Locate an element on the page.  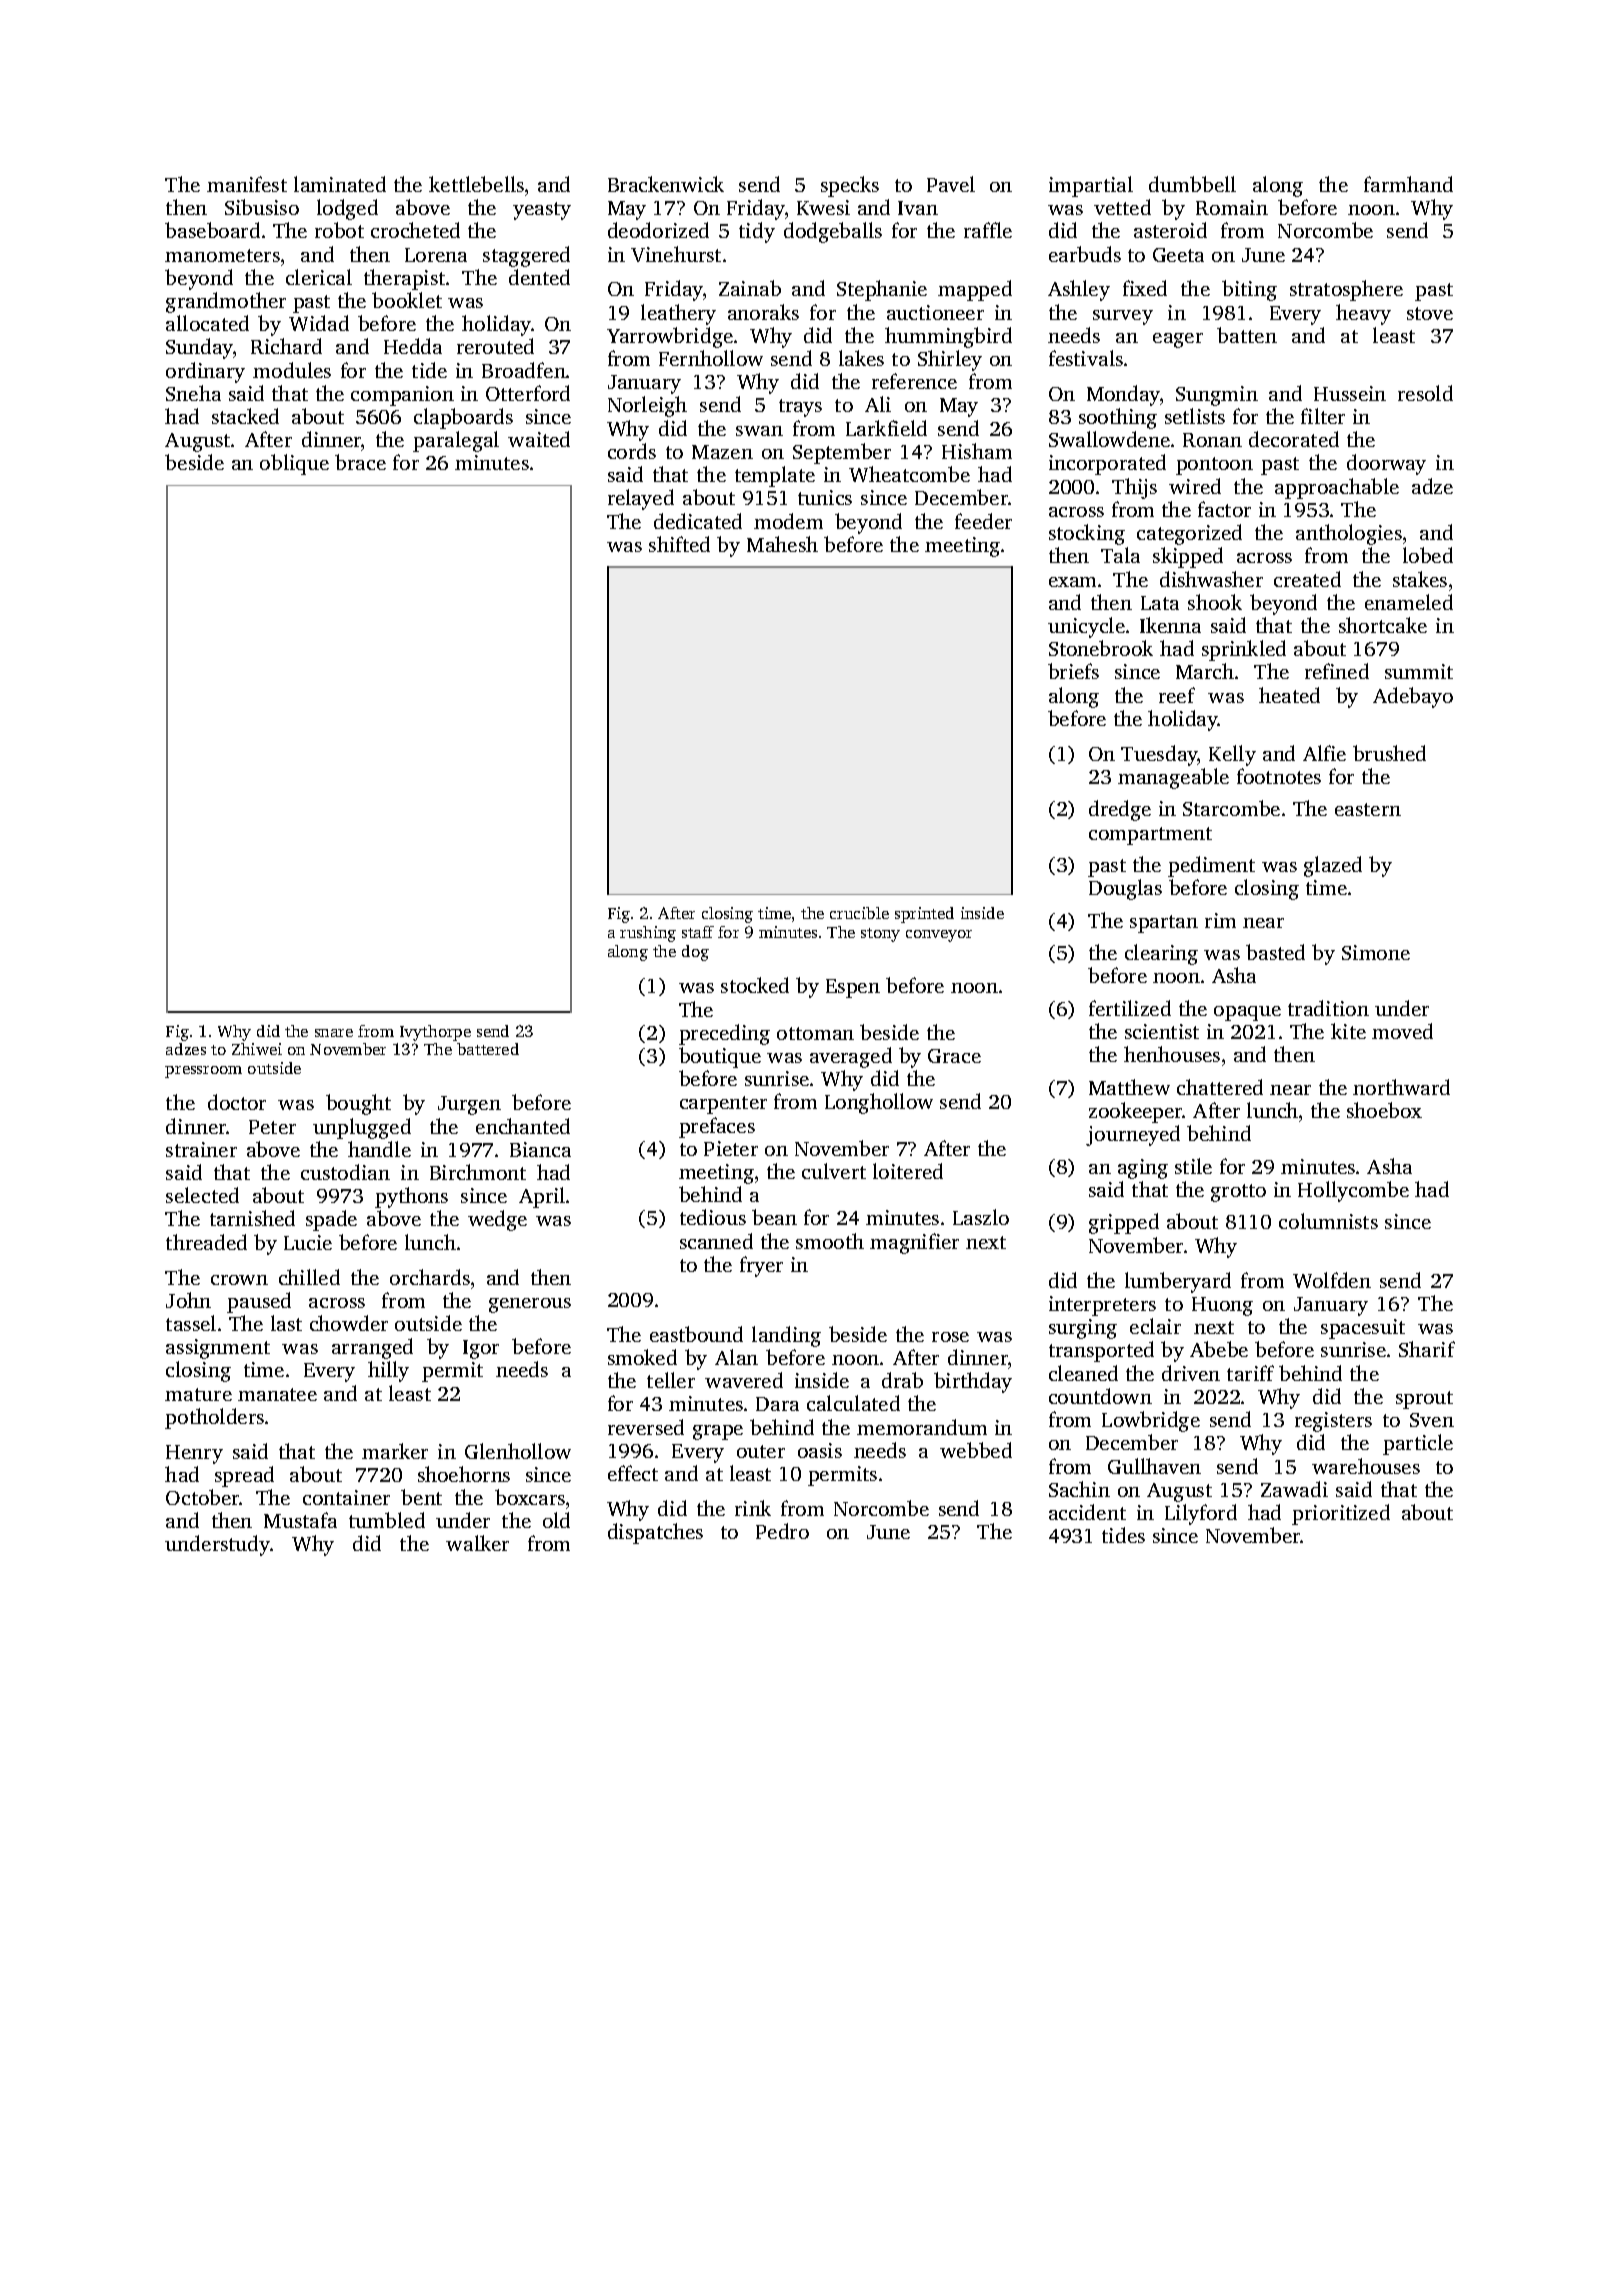
Dara is located at coordinates (777, 1404).
